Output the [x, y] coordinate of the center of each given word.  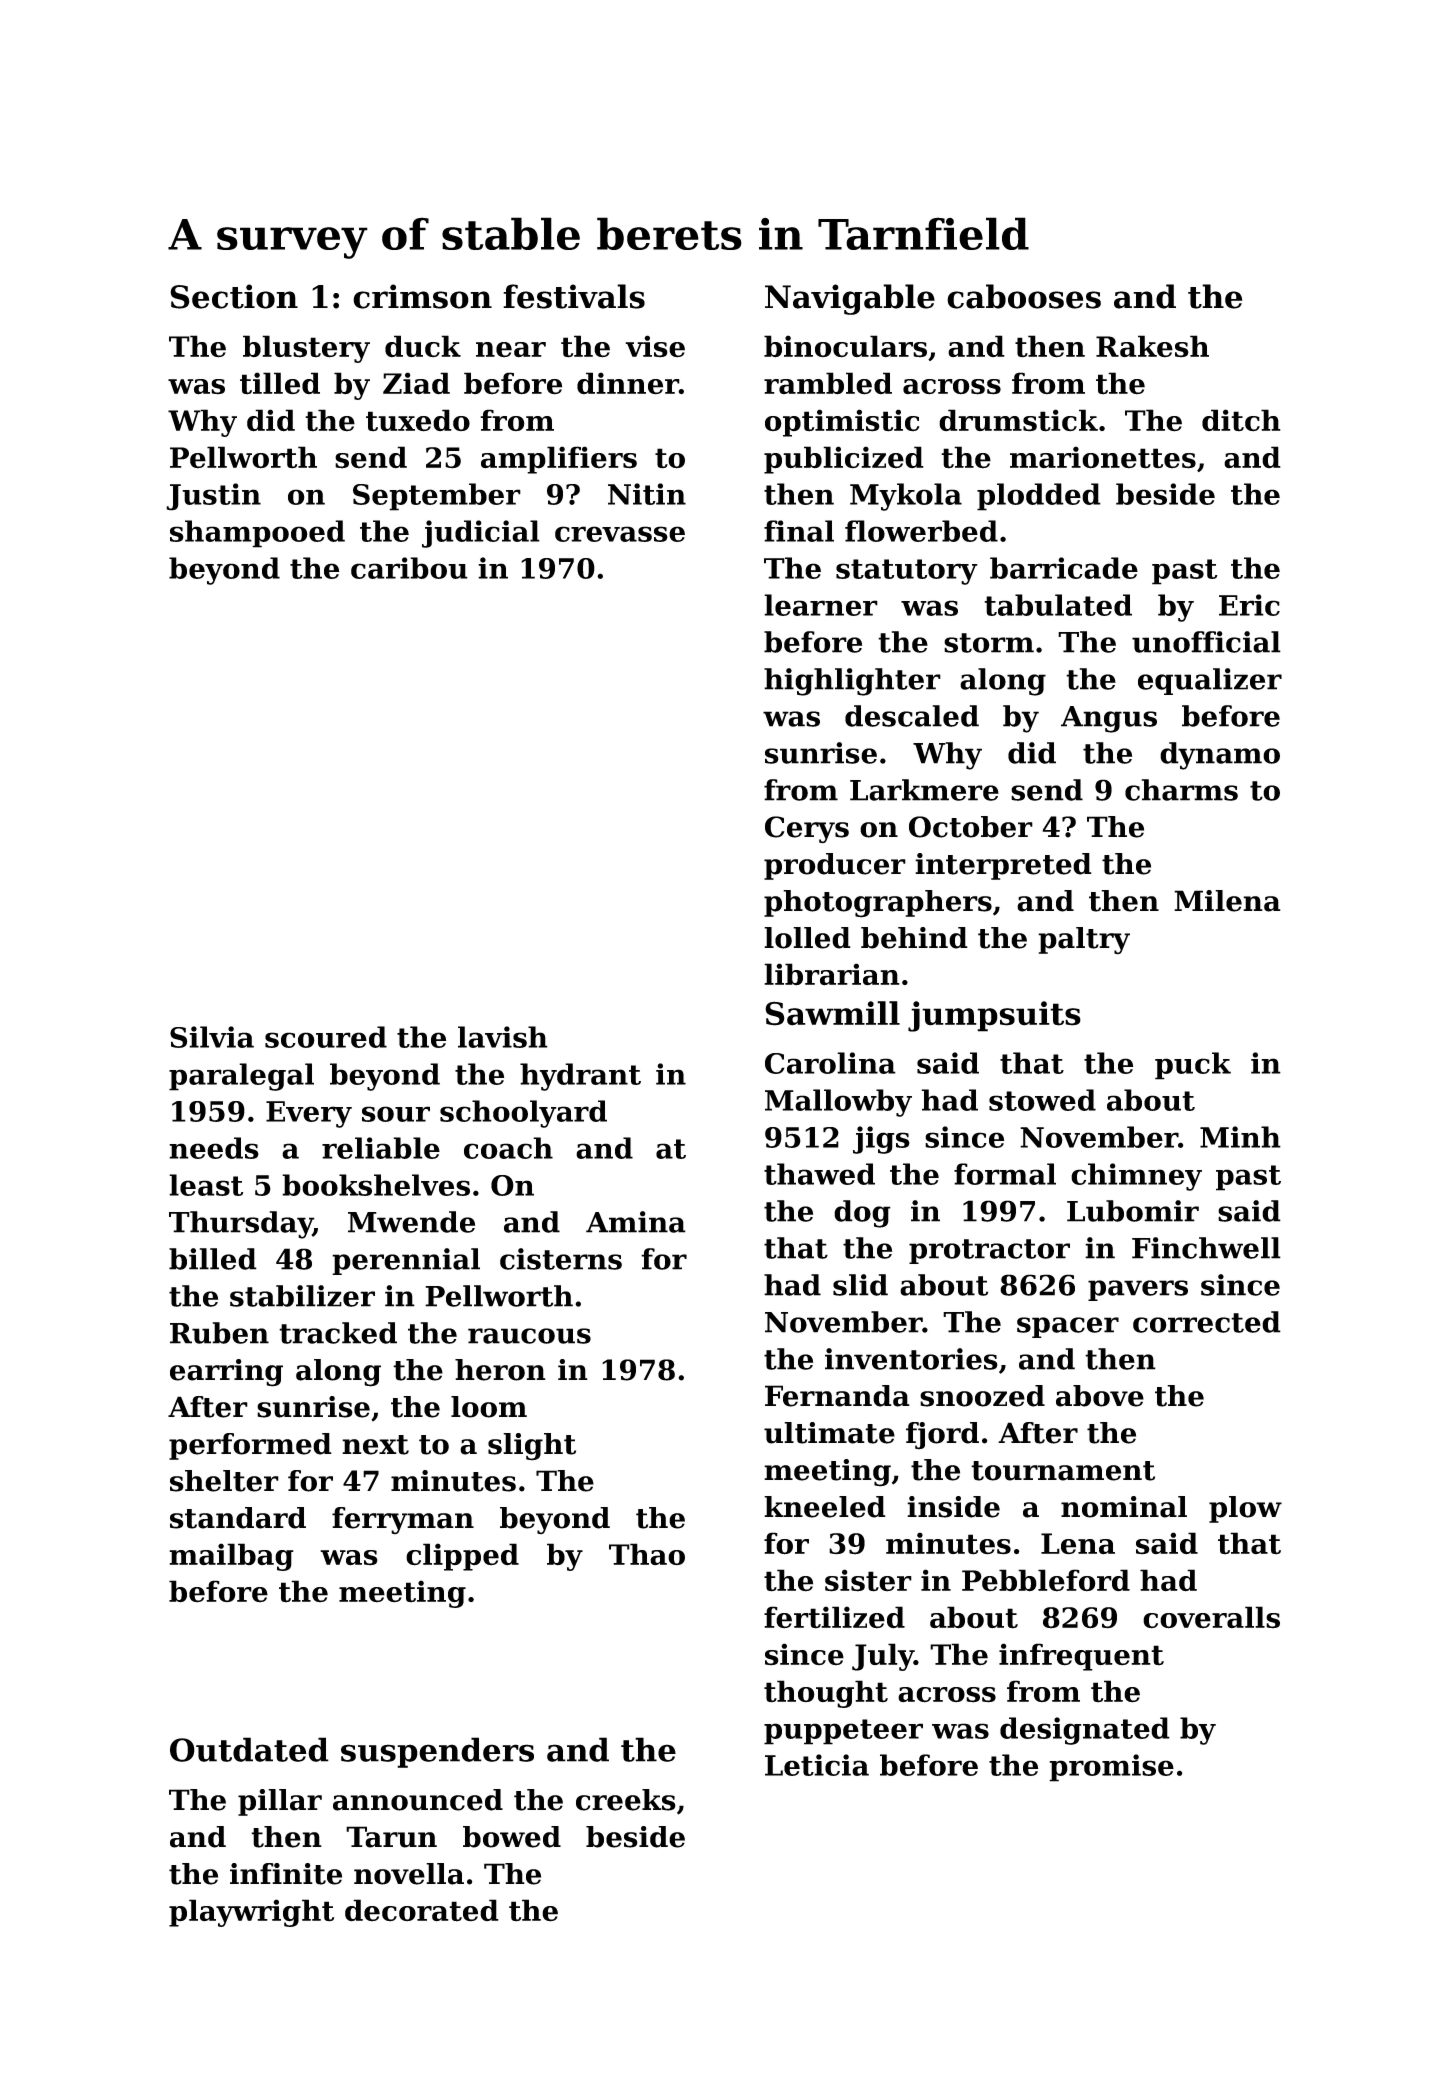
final [799, 531]
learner [821, 605]
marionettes [1103, 457]
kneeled [825, 1507]
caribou [409, 568]
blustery [306, 349]
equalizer [1210, 681]
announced [418, 1800]
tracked [338, 1333]
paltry [1084, 941]
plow [1245, 1509]
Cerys [807, 830]
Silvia [212, 1037]
